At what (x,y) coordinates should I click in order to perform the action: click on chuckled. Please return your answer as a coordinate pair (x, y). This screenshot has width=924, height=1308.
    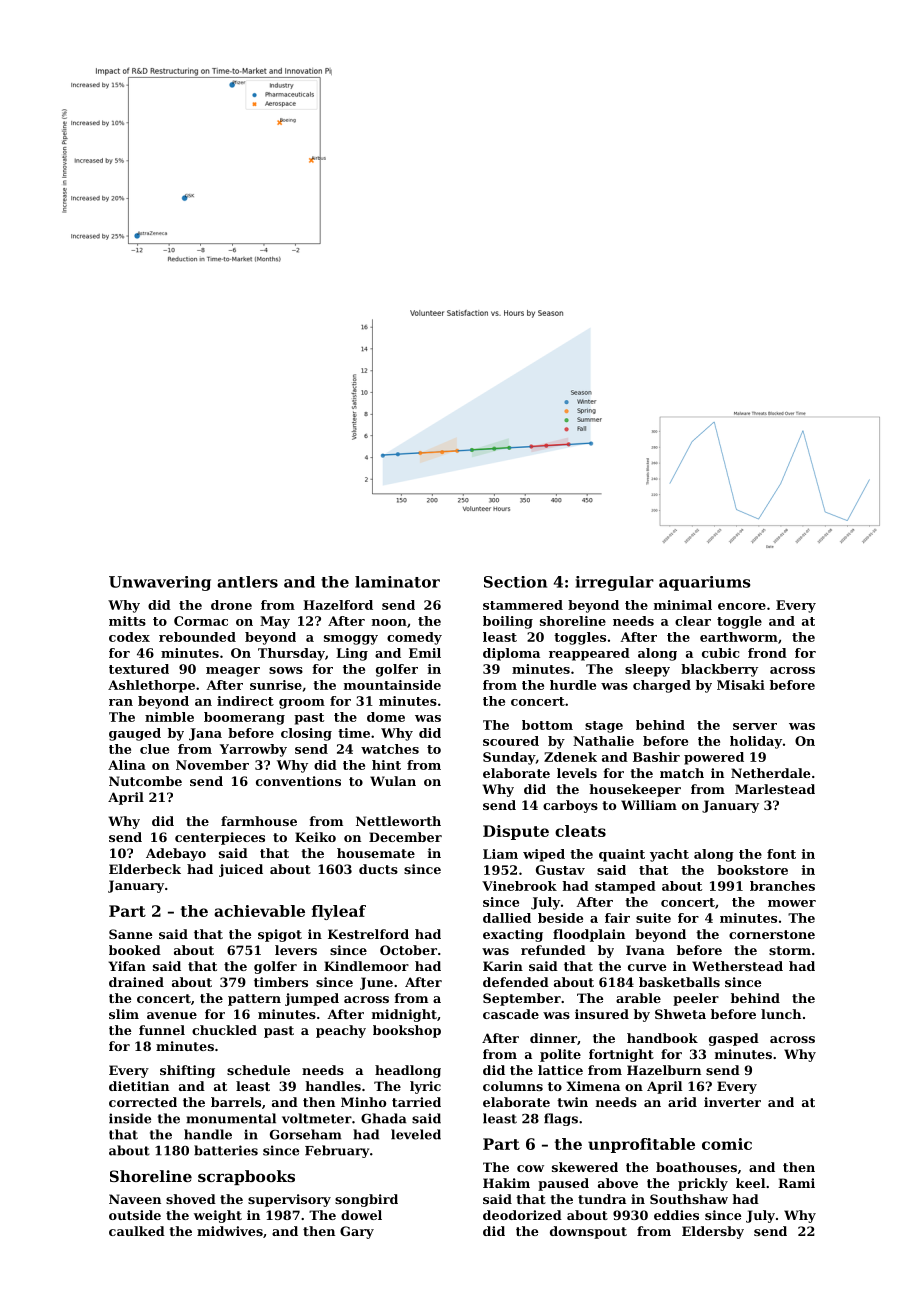
    Looking at the image, I should click on (224, 1030).
